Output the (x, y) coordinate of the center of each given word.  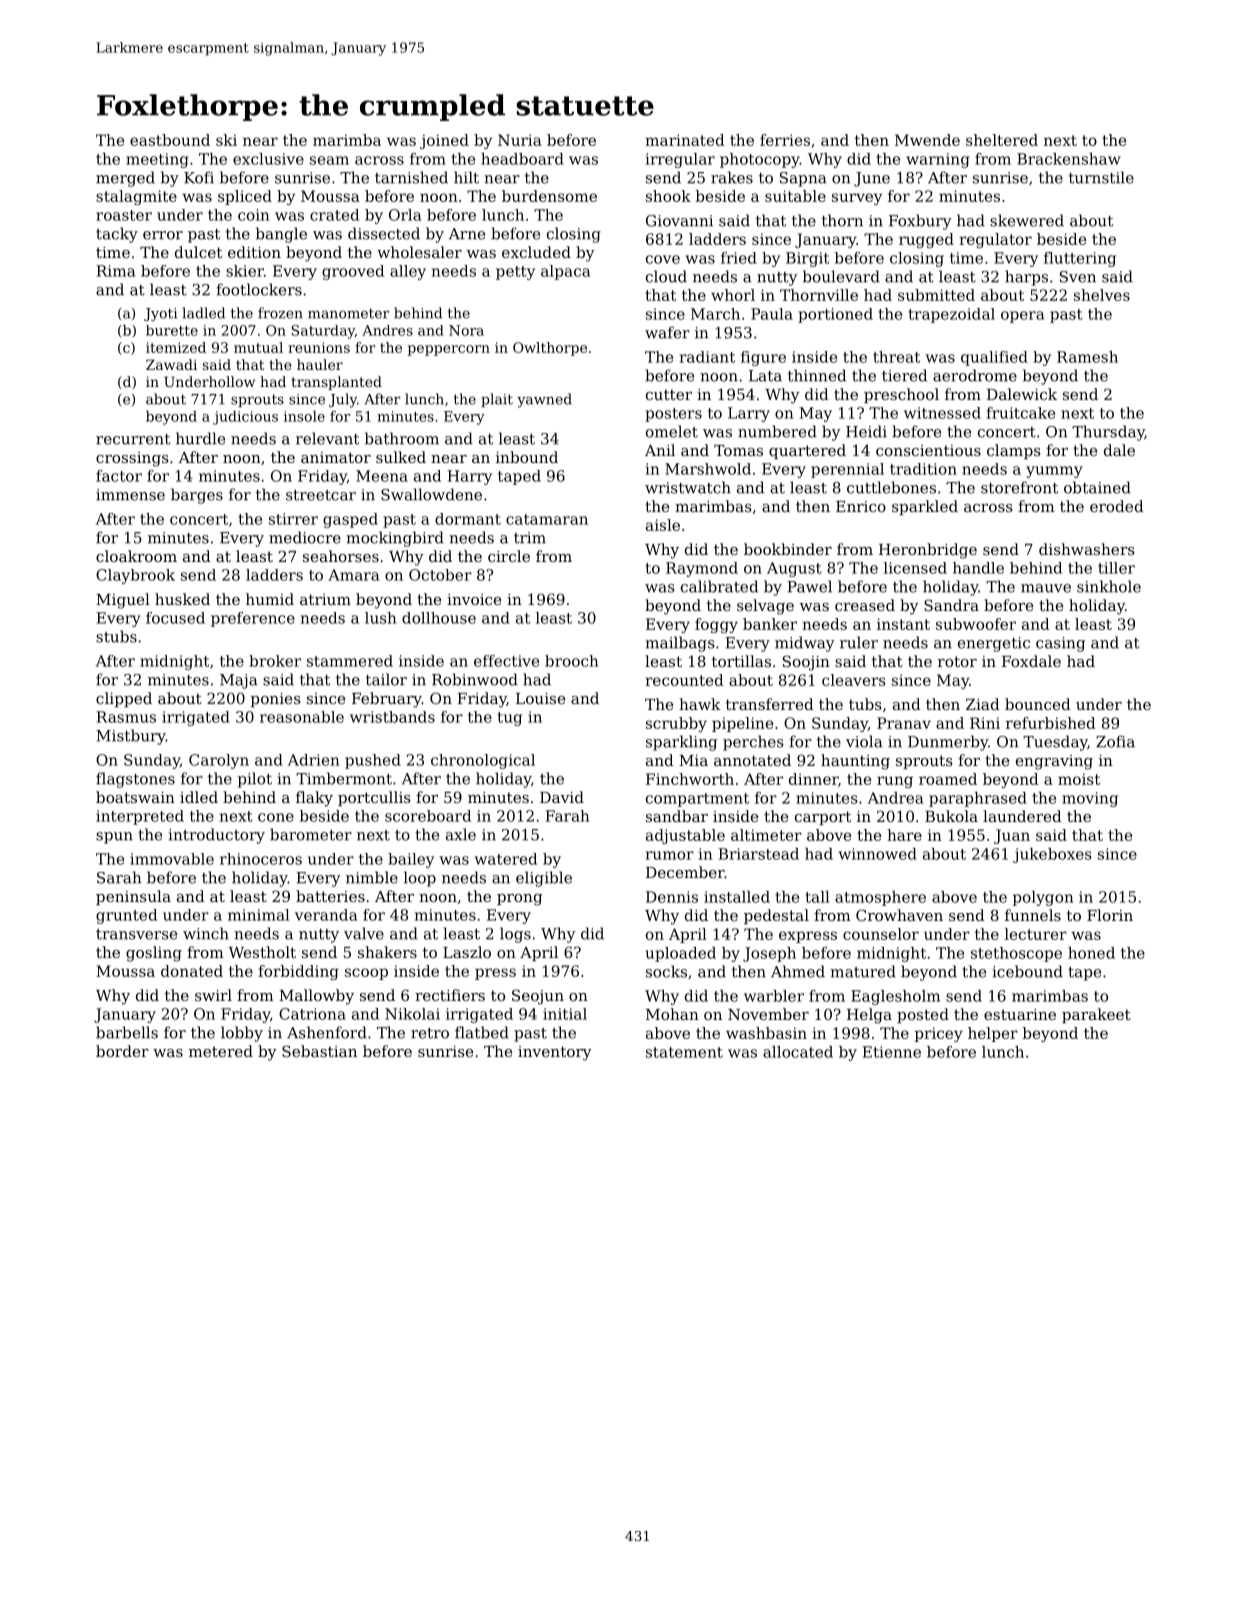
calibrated (719, 586)
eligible (544, 879)
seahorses (341, 556)
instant (903, 624)
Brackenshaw (1069, 159)
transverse (136, 934)
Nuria (520, 140)
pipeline (742, 724)
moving (1090, 799)
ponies (275, 700)
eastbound (170, 140)
